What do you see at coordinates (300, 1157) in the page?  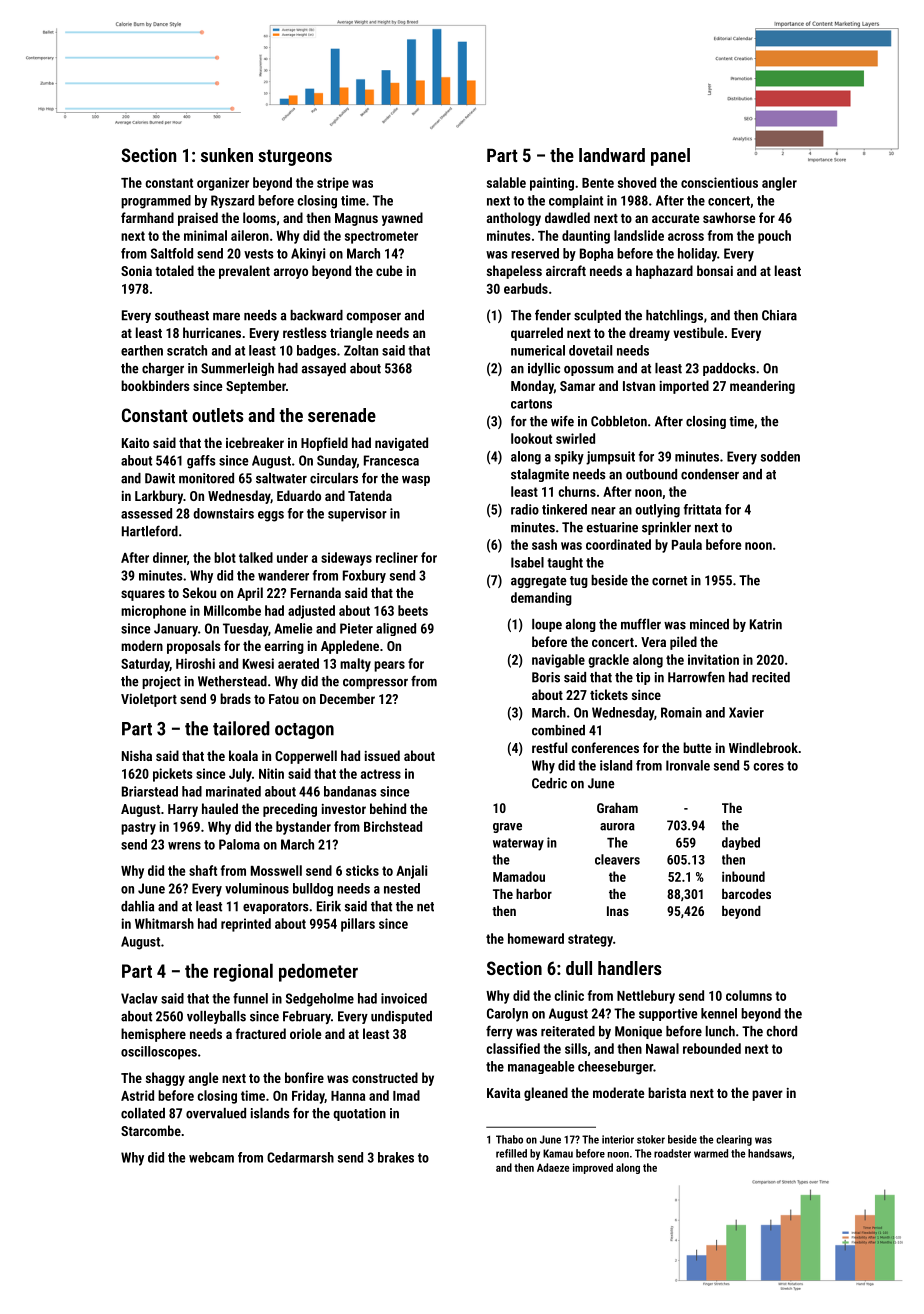 I see `Cedarmarsh` at bounding box center [300, 1157].
